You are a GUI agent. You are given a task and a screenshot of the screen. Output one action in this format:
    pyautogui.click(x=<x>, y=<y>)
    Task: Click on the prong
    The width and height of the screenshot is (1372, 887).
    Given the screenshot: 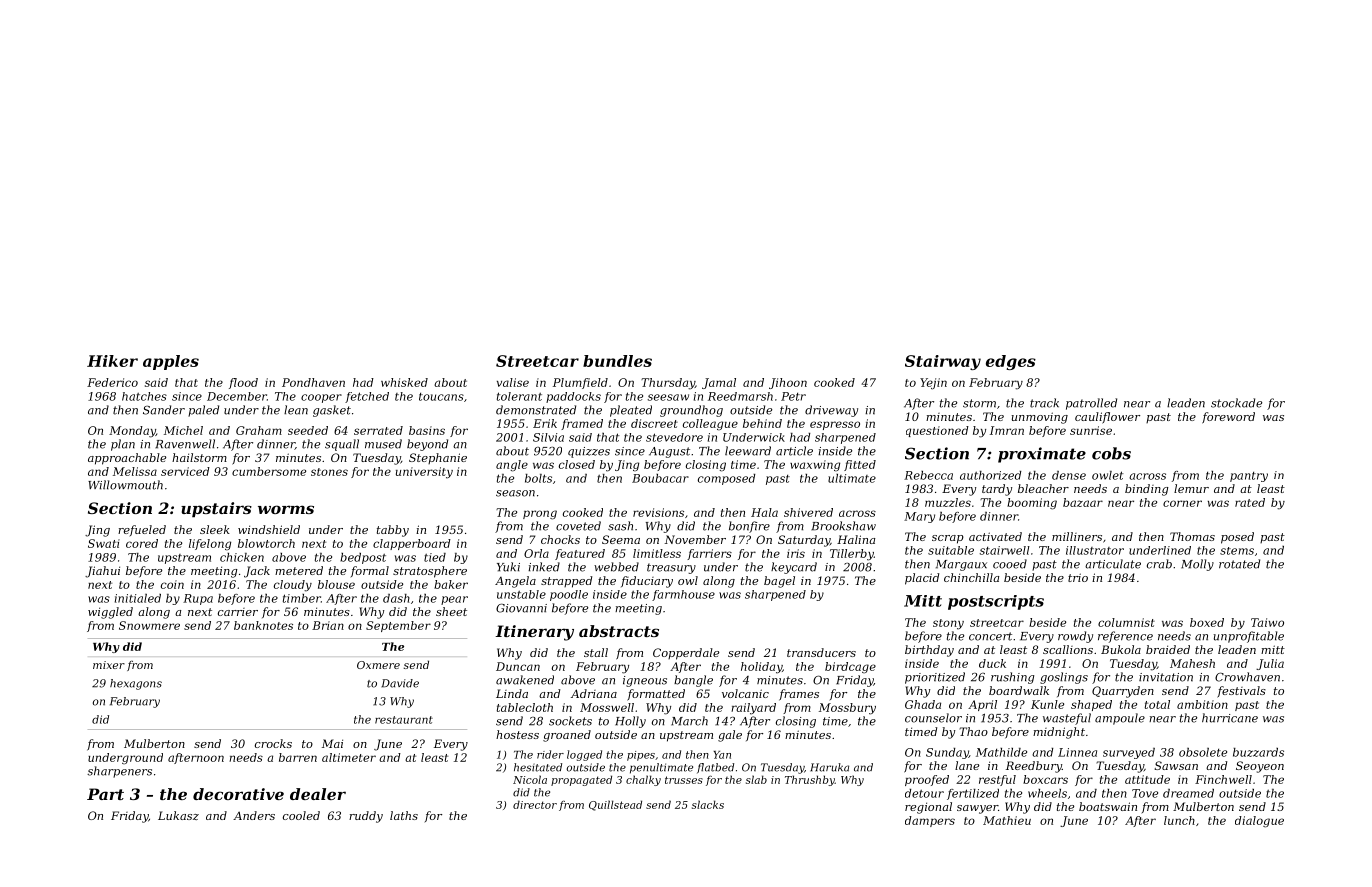 What is the action you would take?
    pyautogui.click(x=540, y=515)
